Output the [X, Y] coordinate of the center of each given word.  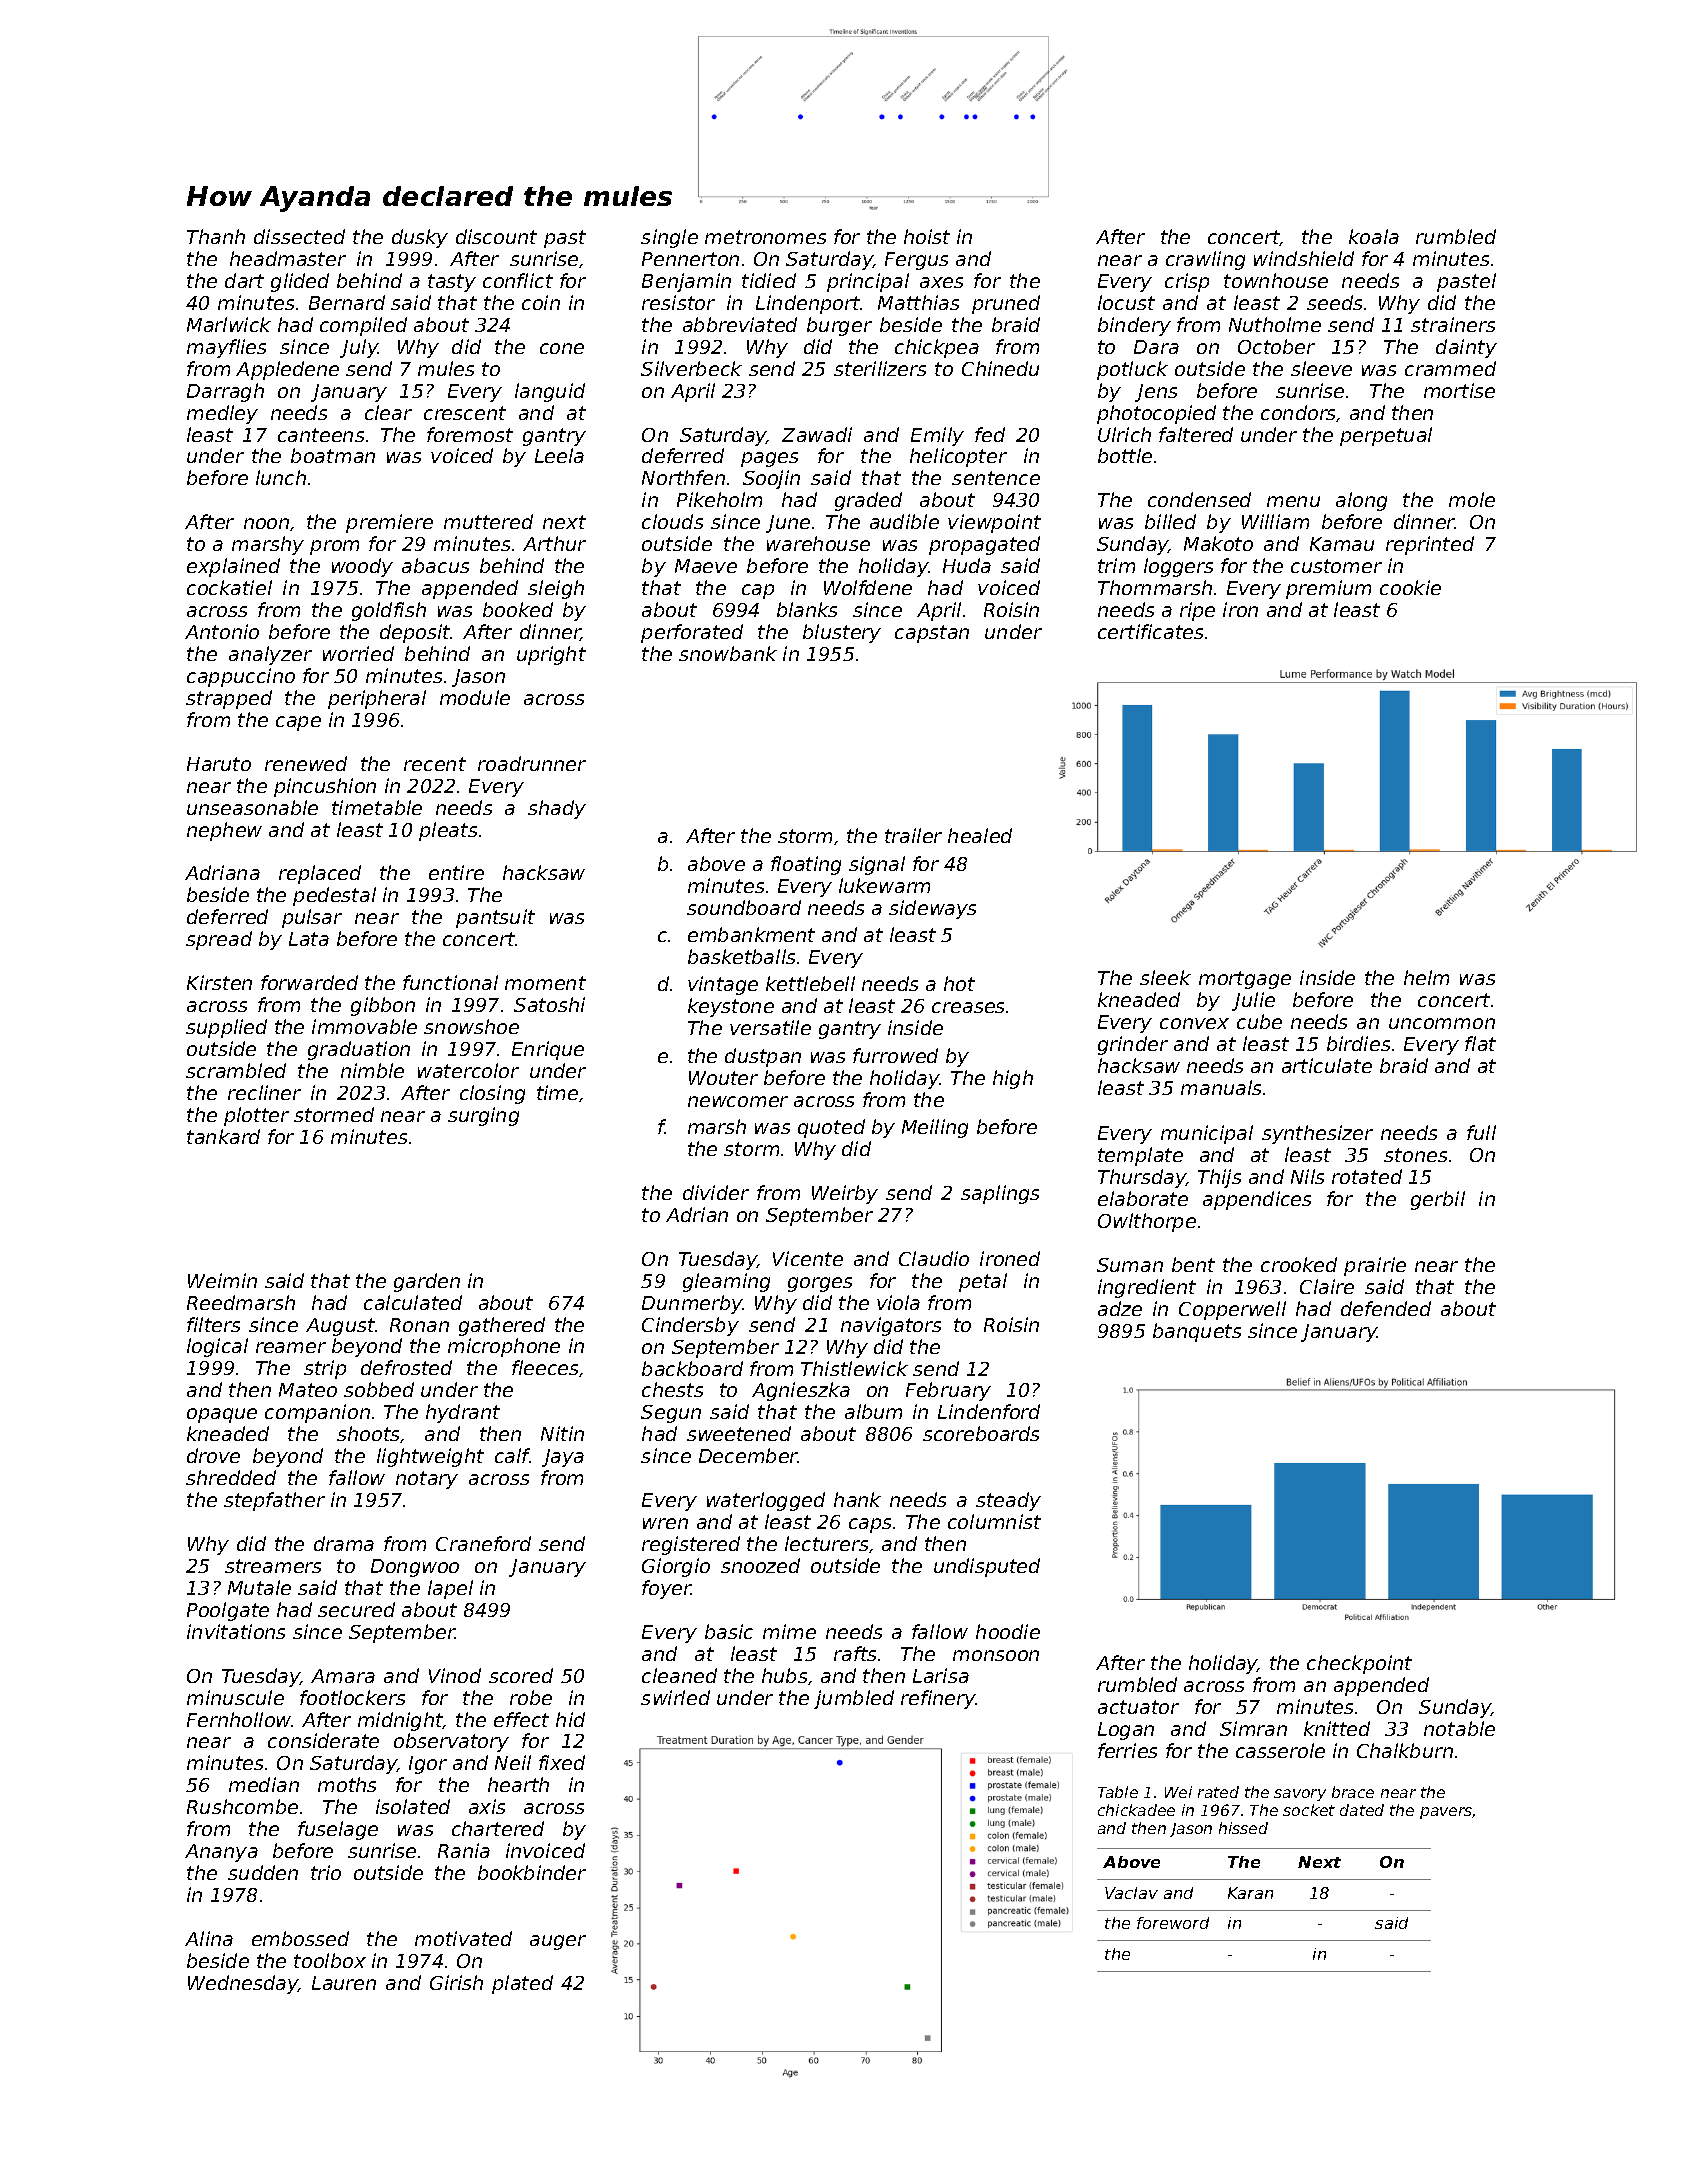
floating [806, 865]
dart [244, 280]
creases [968, 1007]
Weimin [222, 1280]
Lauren [344, 1983]
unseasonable [252, 807]
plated [522, 1984]
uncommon [1442, 1023]
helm [1426, 977]
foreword [1173, 1923]
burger [839, 326]
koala [1374, 236]
